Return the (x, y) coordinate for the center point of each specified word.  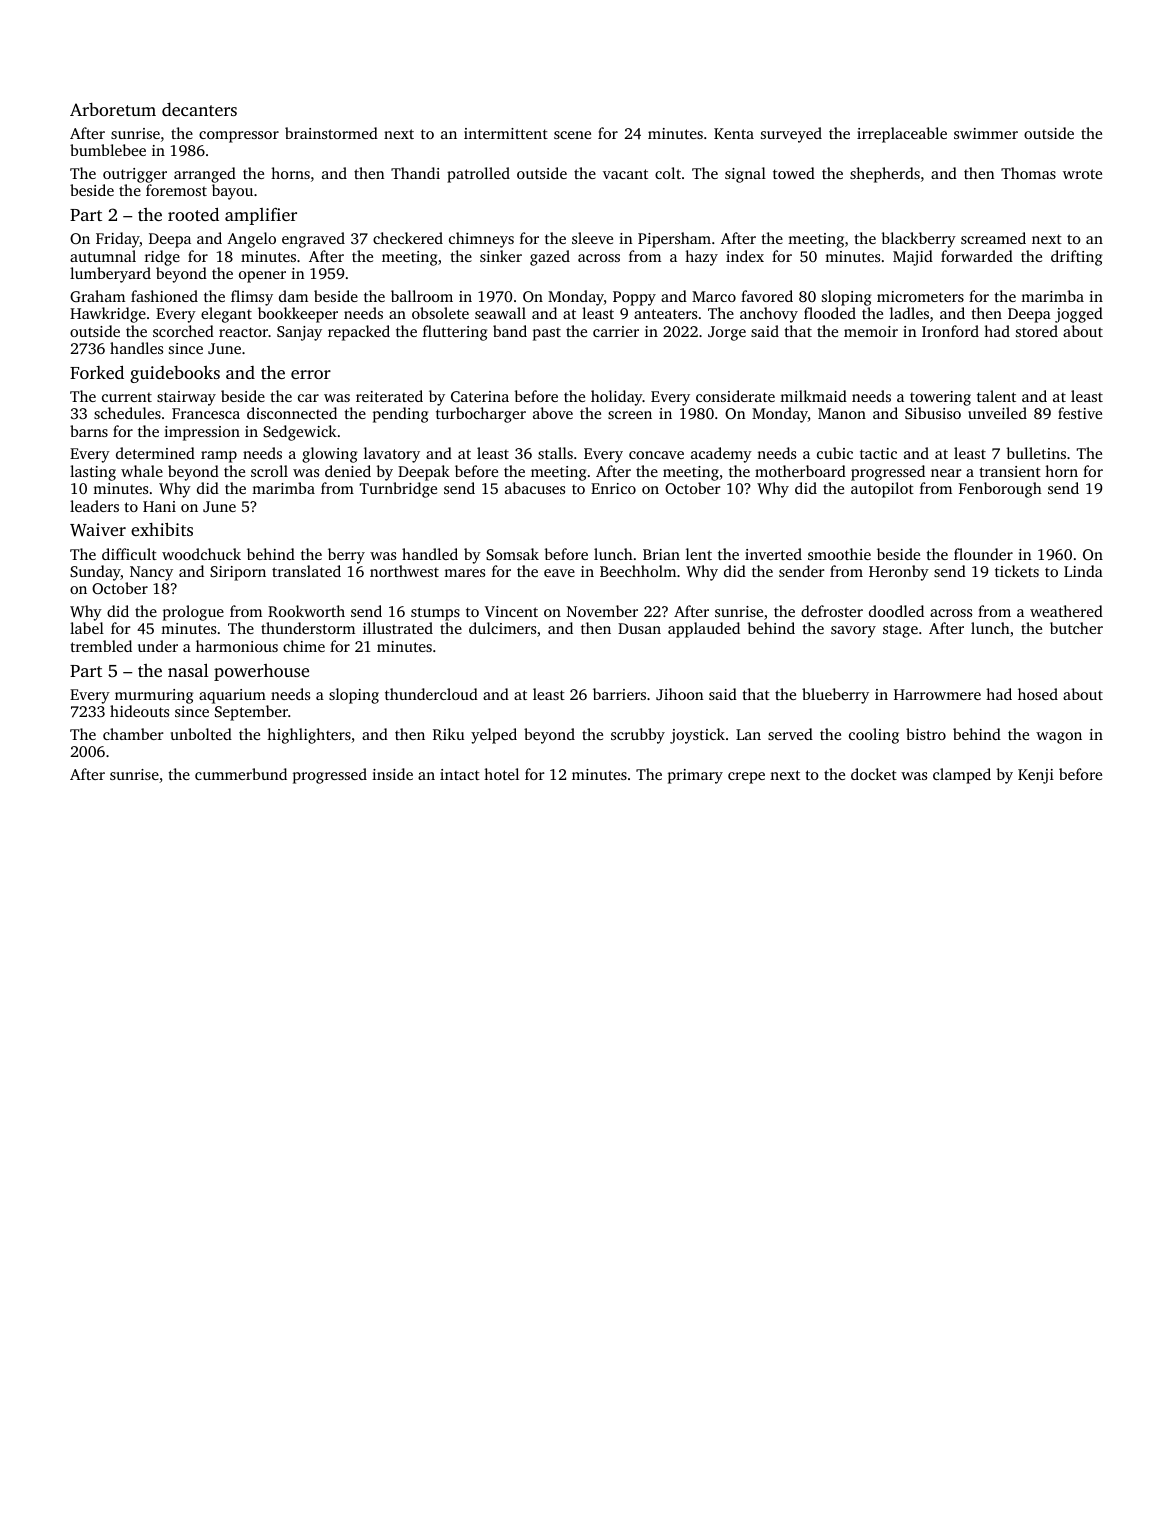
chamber (133, 734)
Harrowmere (937, 694)
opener (262, 277)
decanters (199, 109)
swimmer (986, 133)
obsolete (440, 313)
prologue (193, 613)
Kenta (734, 133)
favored (767, 296)
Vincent (511, 611)
